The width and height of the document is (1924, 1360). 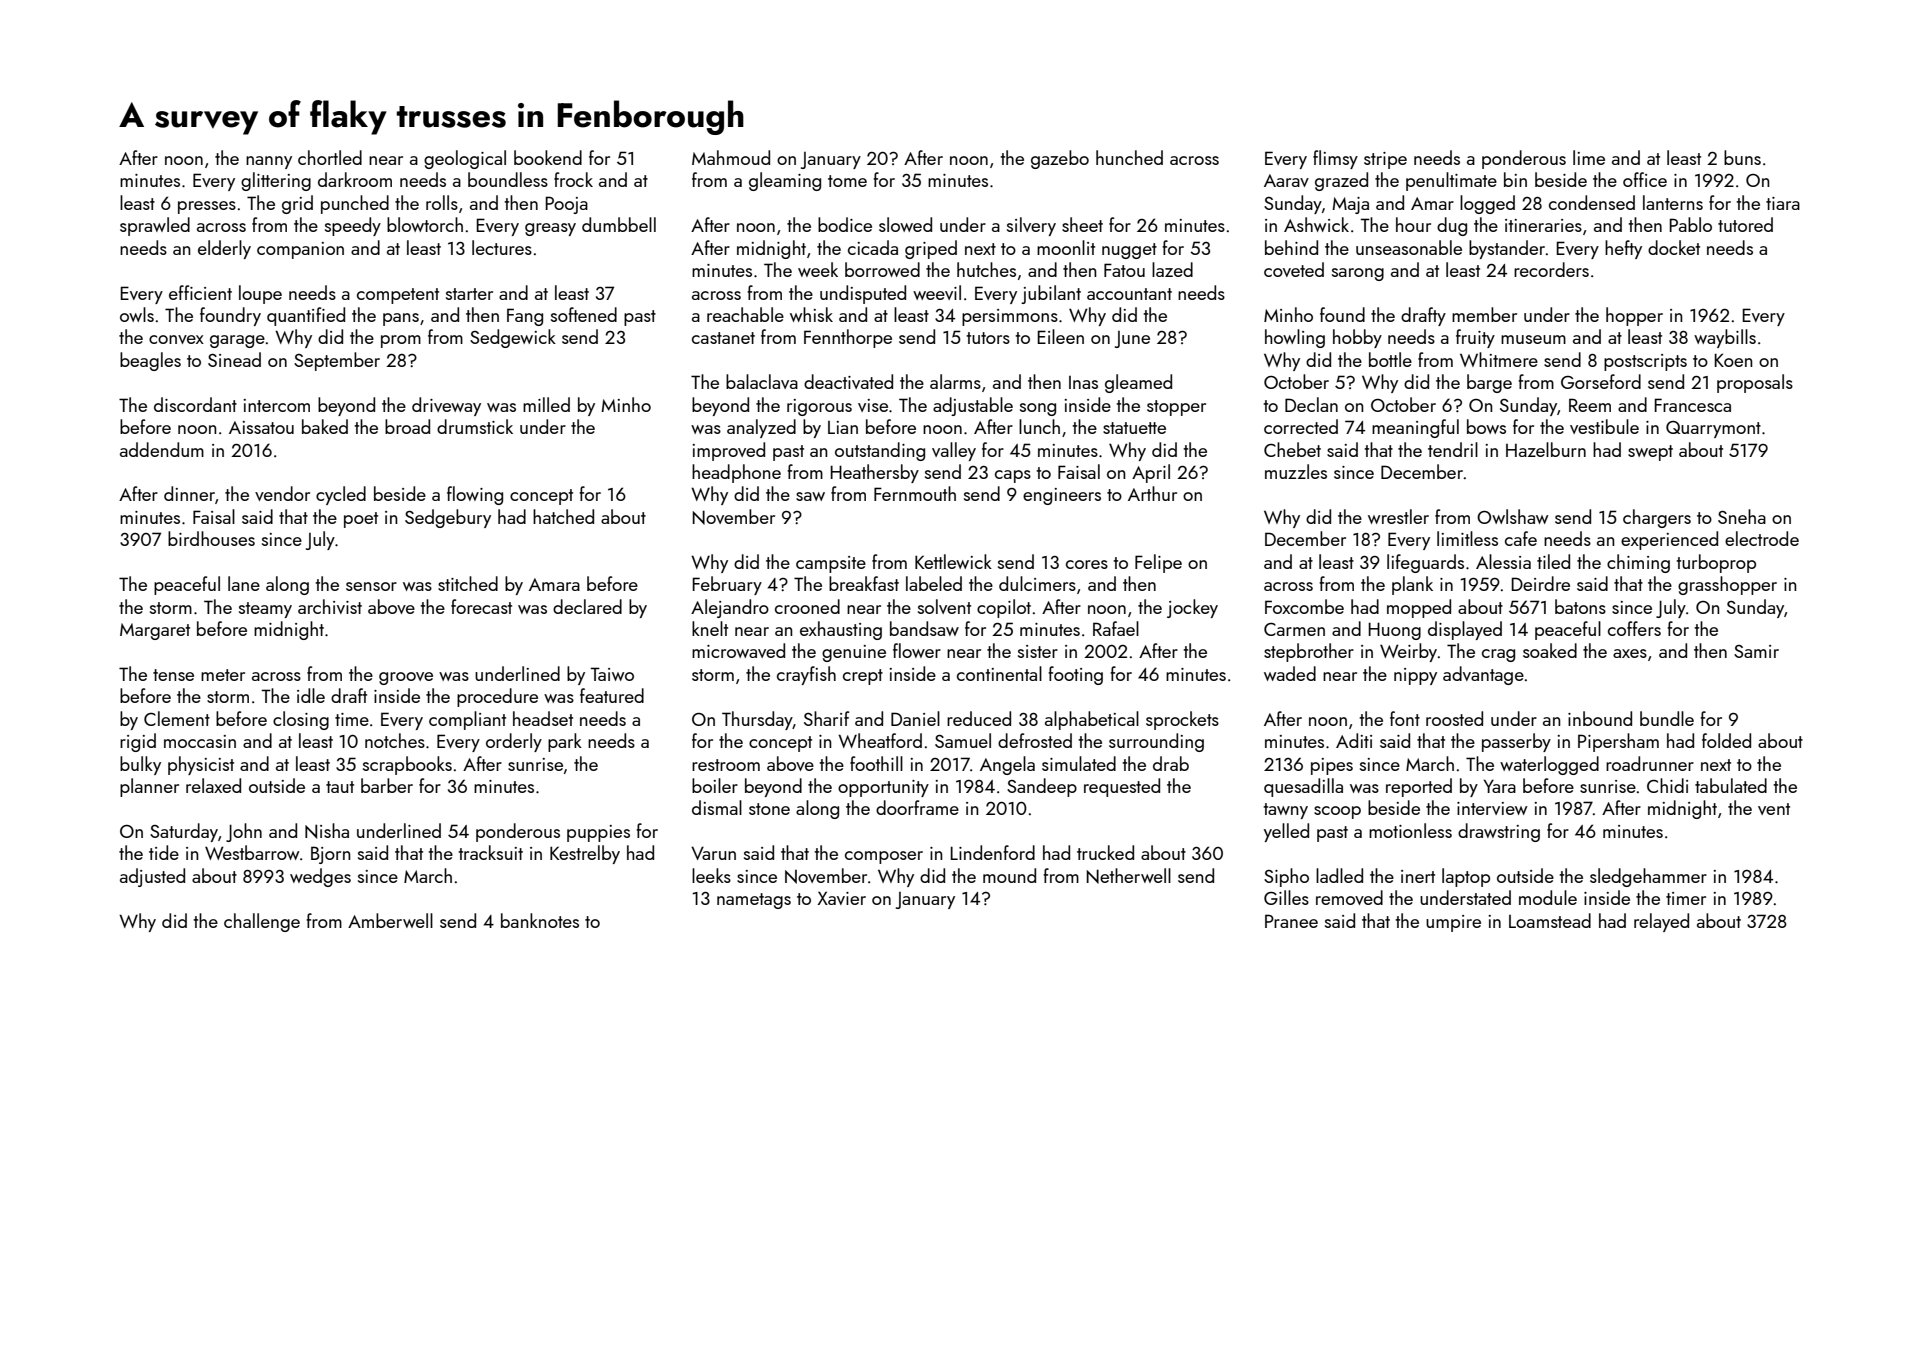 I want to click on challenge, so click(x=262, y=922).
